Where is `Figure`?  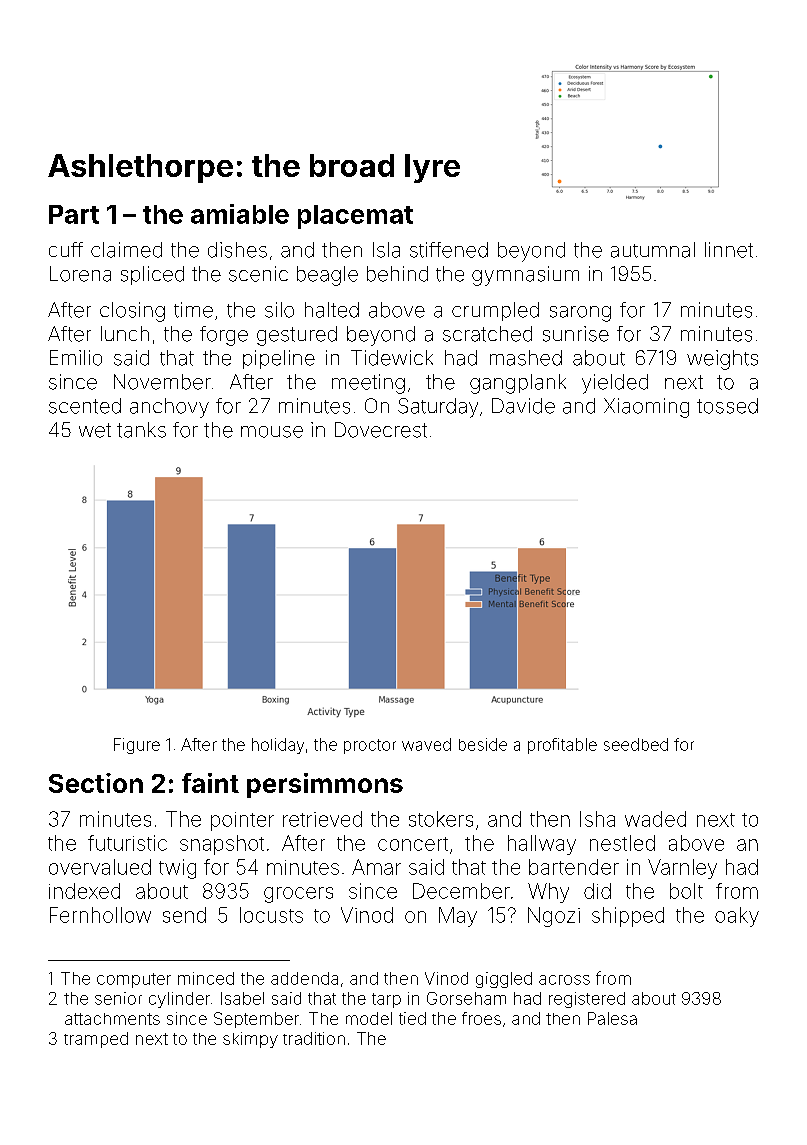 Figure is located at coordinates (137, 746).
